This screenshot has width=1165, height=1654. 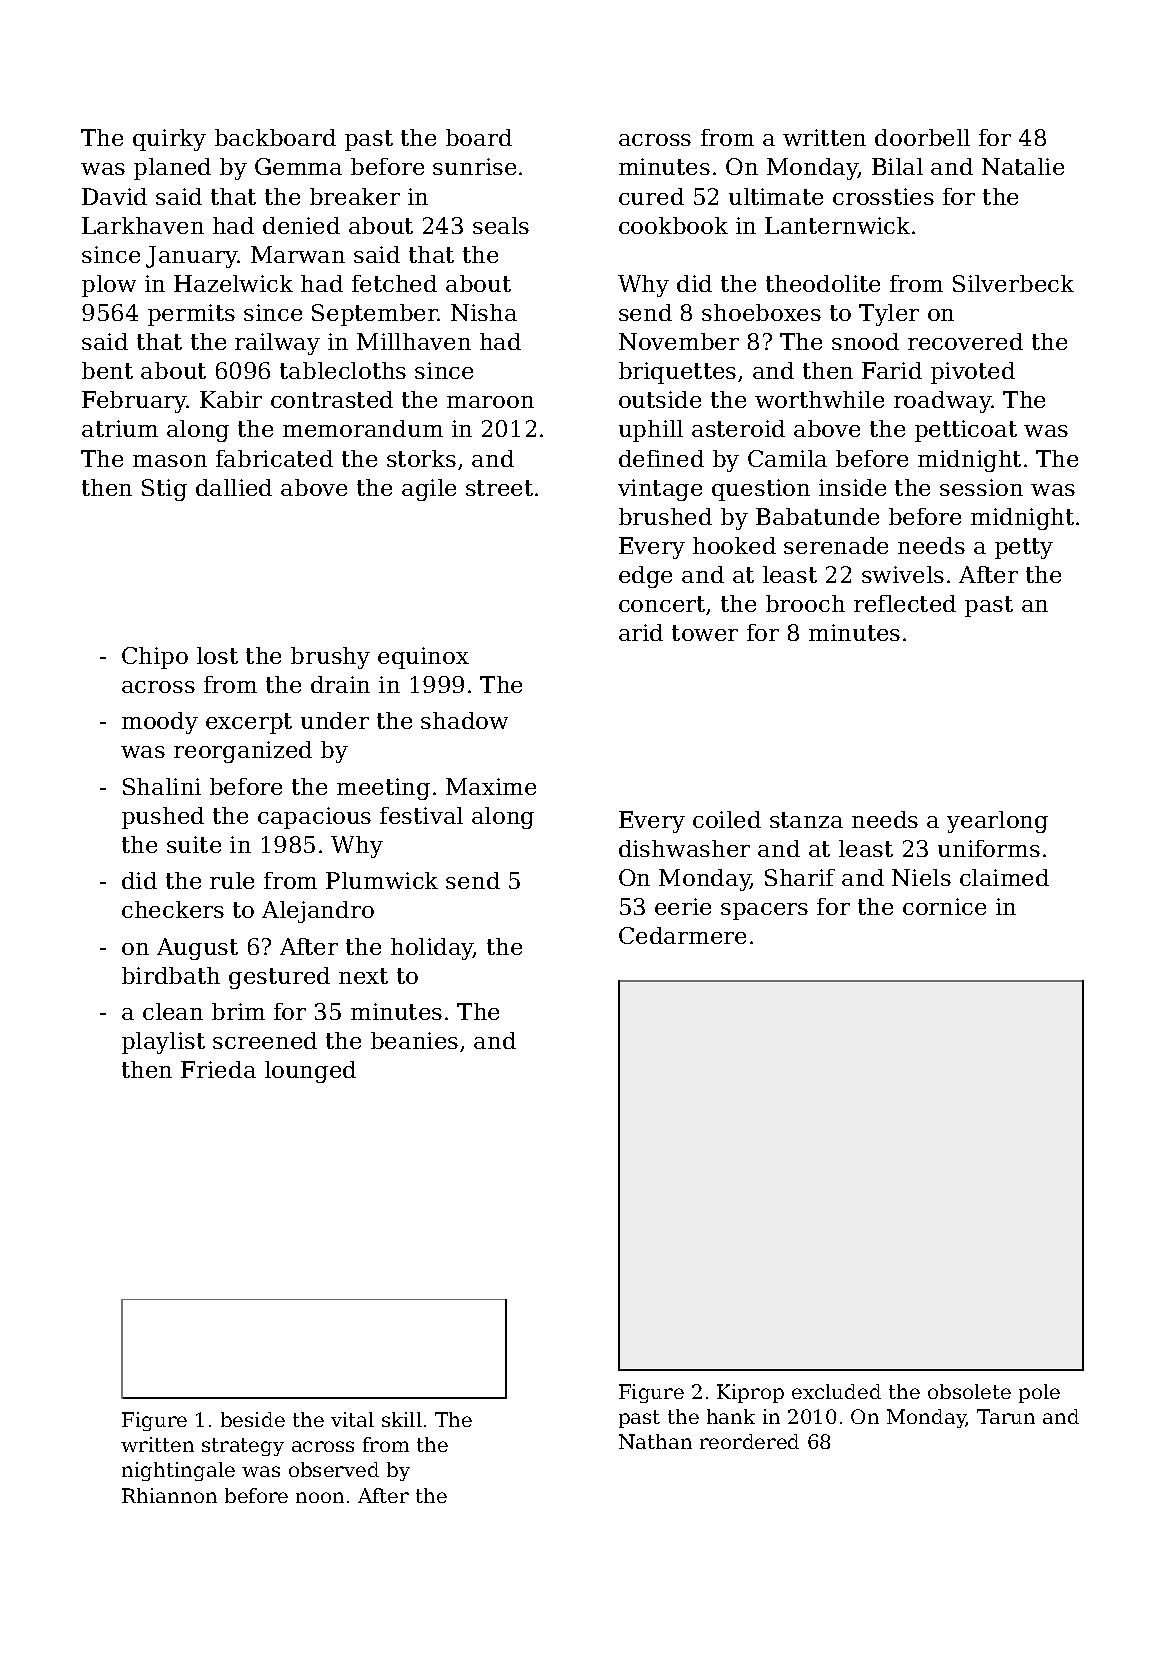 I want to click on birdbath, so click(x=171, y=975).
